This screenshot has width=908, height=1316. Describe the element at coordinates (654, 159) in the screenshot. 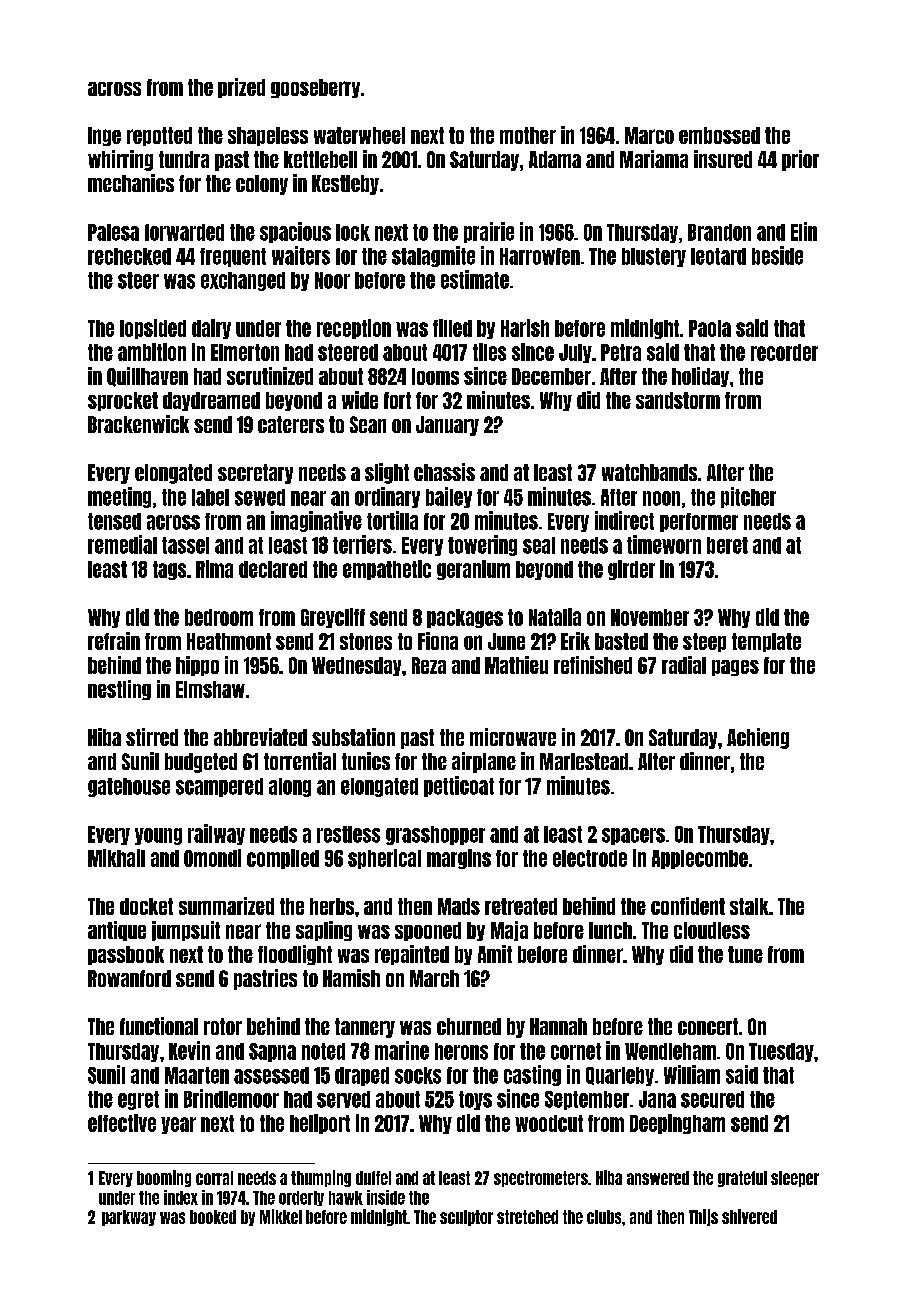

I see `Mariama` at that location.
